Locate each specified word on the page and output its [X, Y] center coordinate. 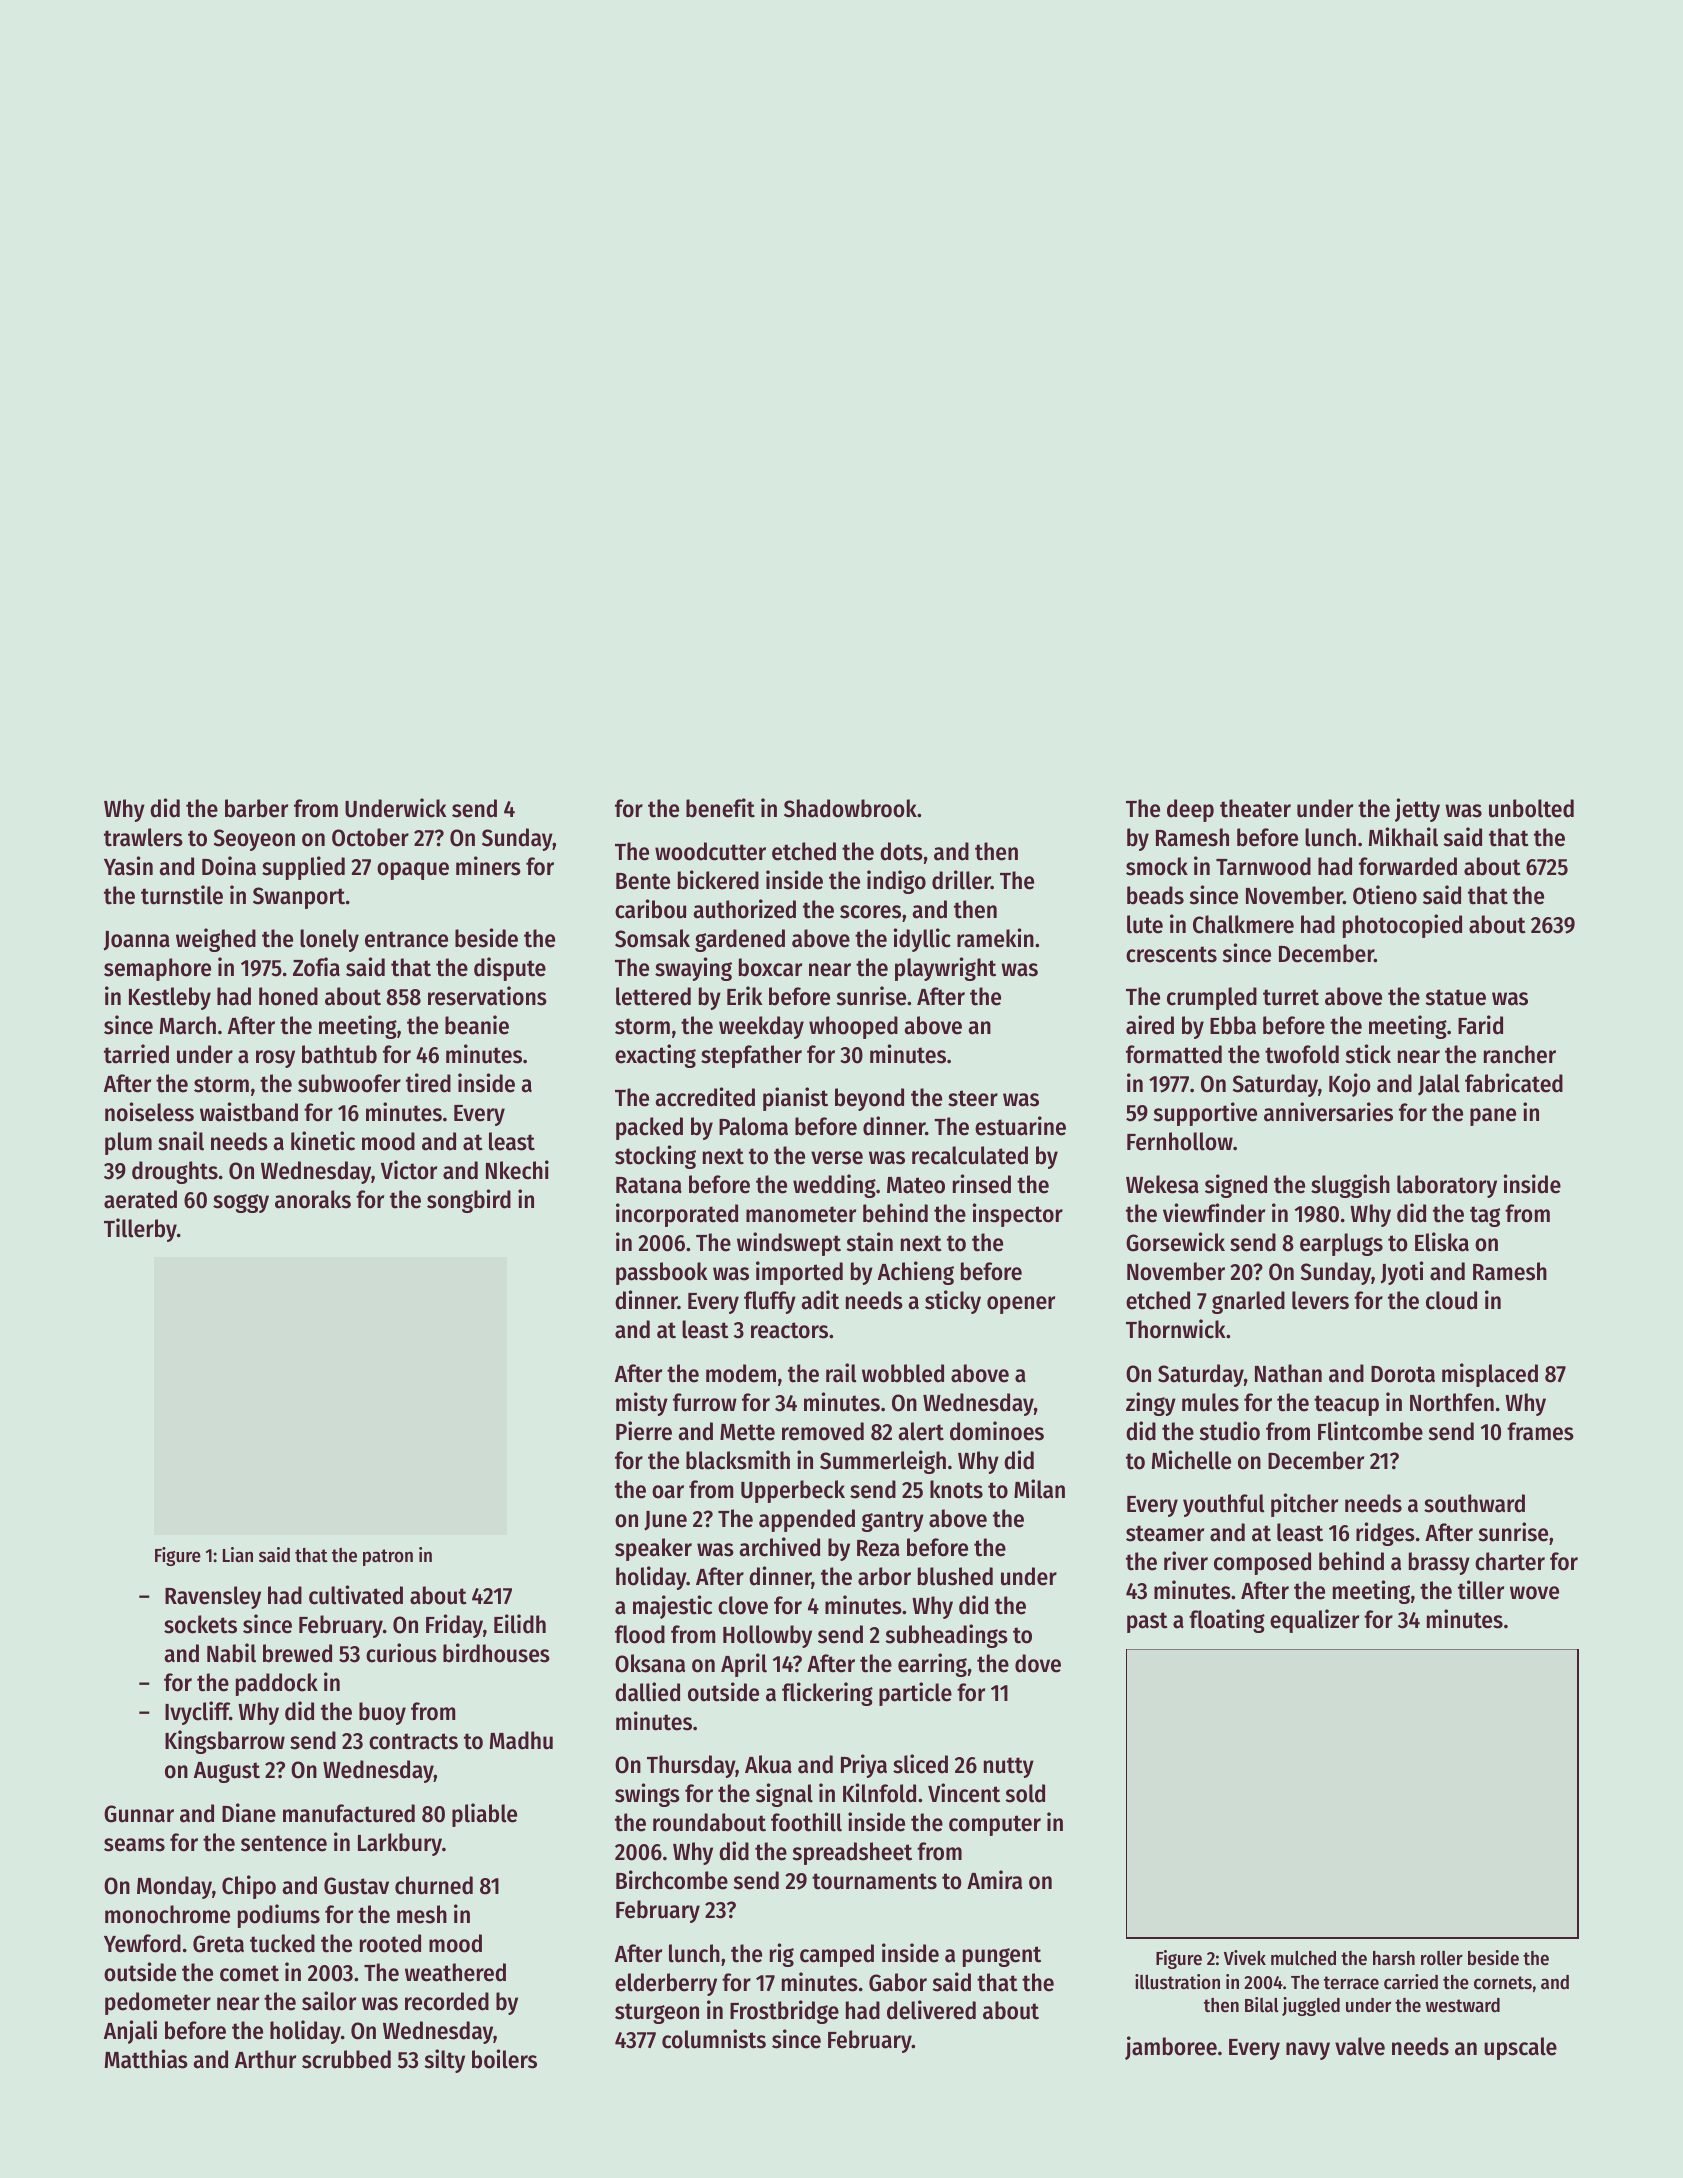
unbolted [1531, 808]
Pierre [644, 1431]
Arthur [265, 2059]
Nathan [1288, 1373]
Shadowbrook [850, 808]
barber [256, 808]
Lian [238, 1555]
